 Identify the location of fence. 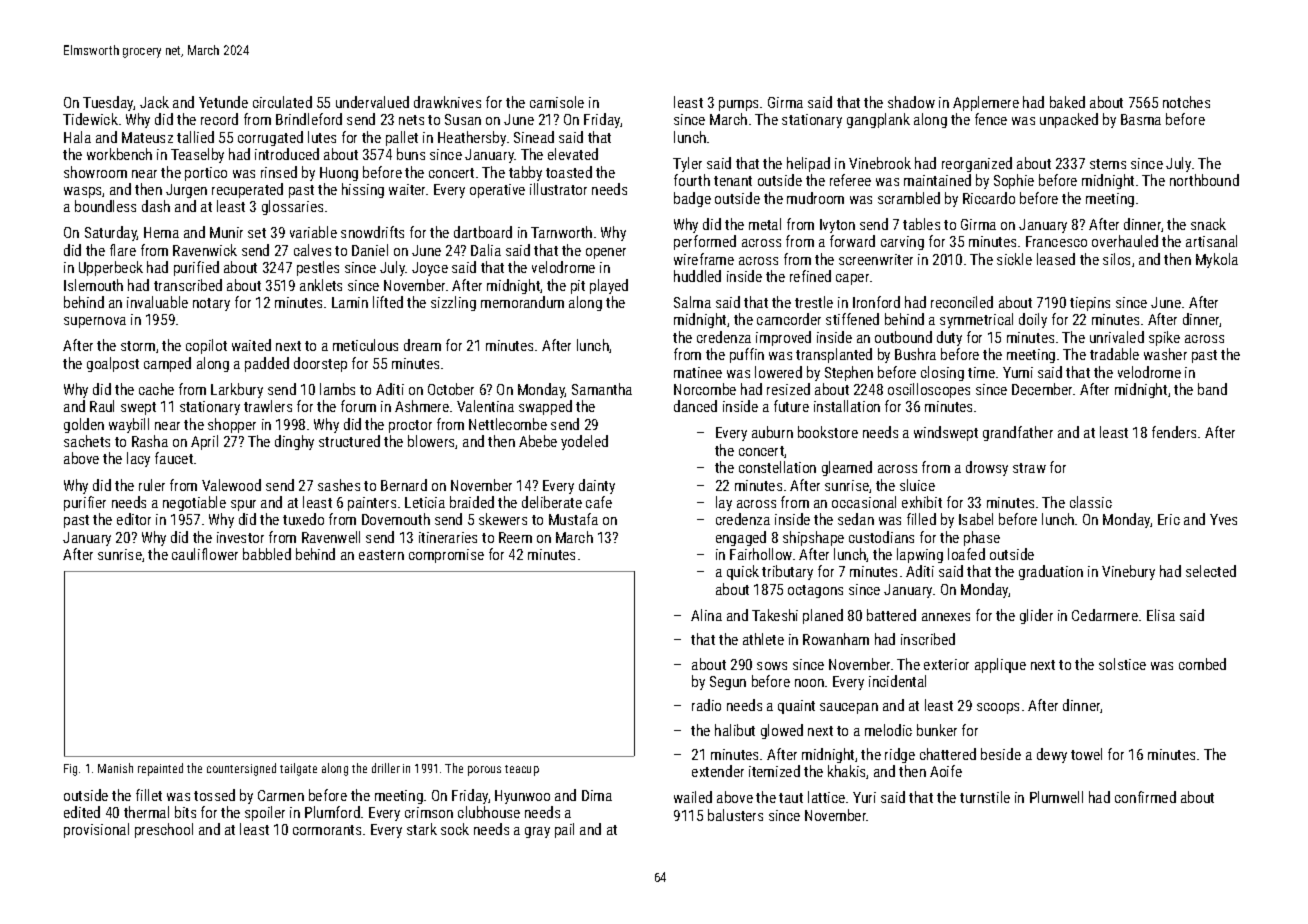
(991, 119).
